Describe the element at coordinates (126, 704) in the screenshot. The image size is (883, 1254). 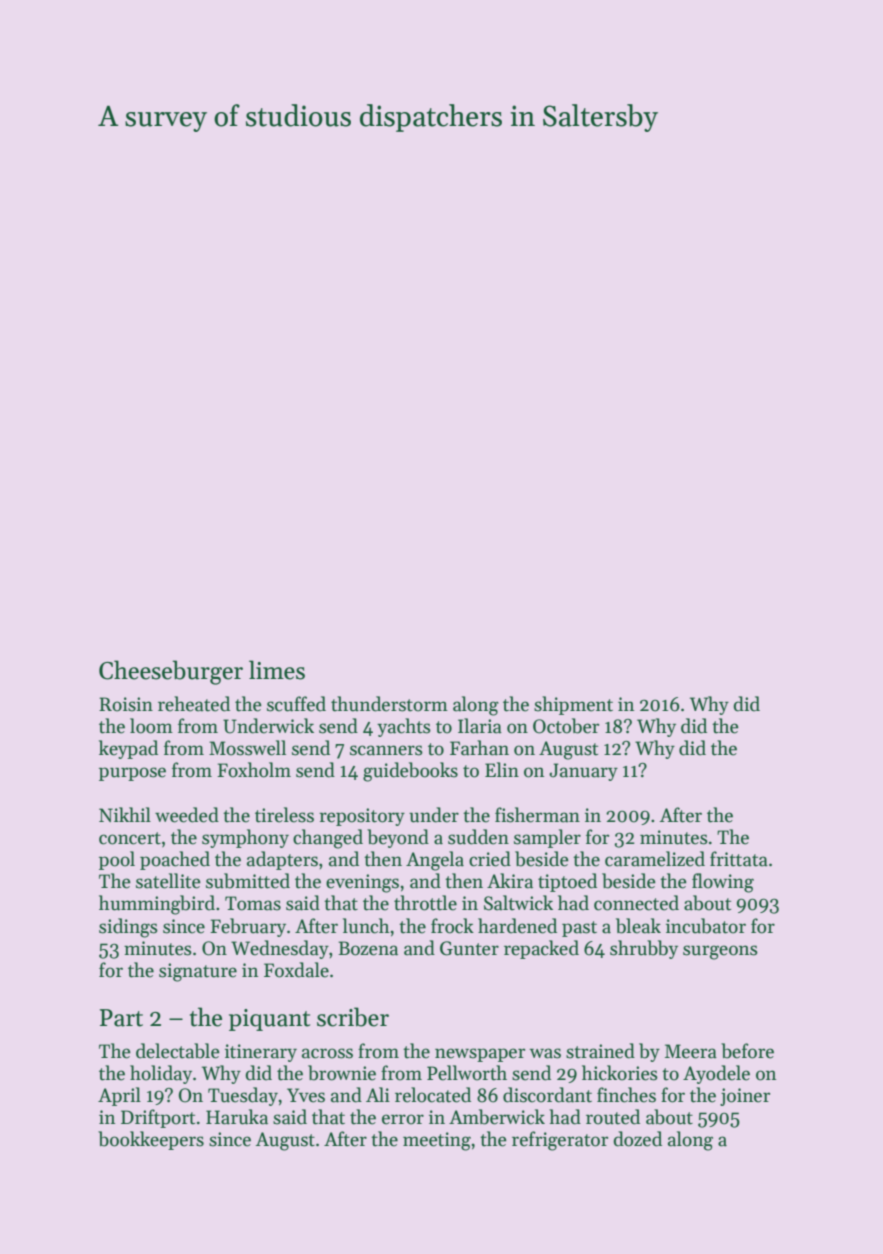
I see `Roisin` at that location.
